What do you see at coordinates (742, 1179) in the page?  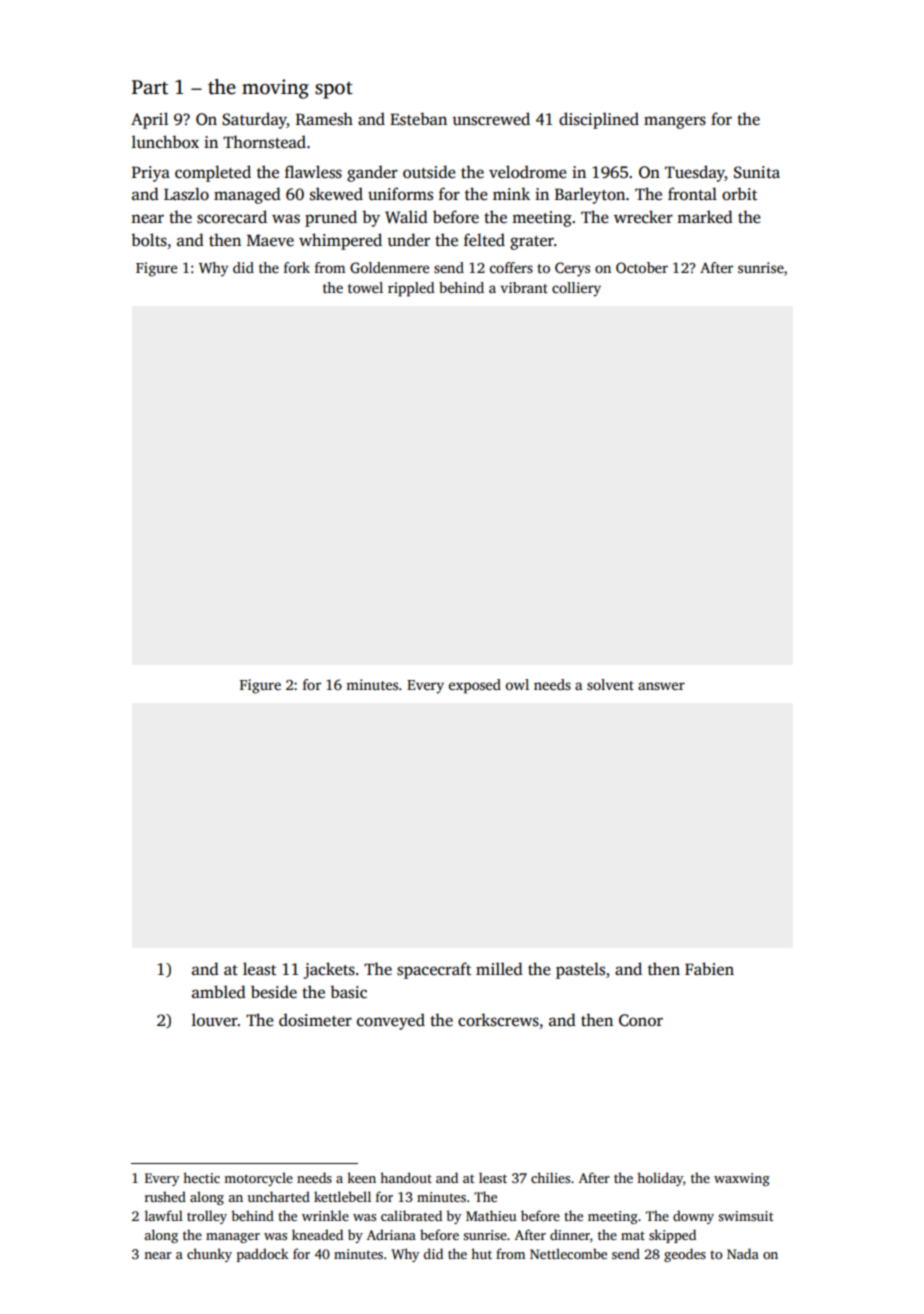 I see `waxwing` at bounding box center [742, 1179].
